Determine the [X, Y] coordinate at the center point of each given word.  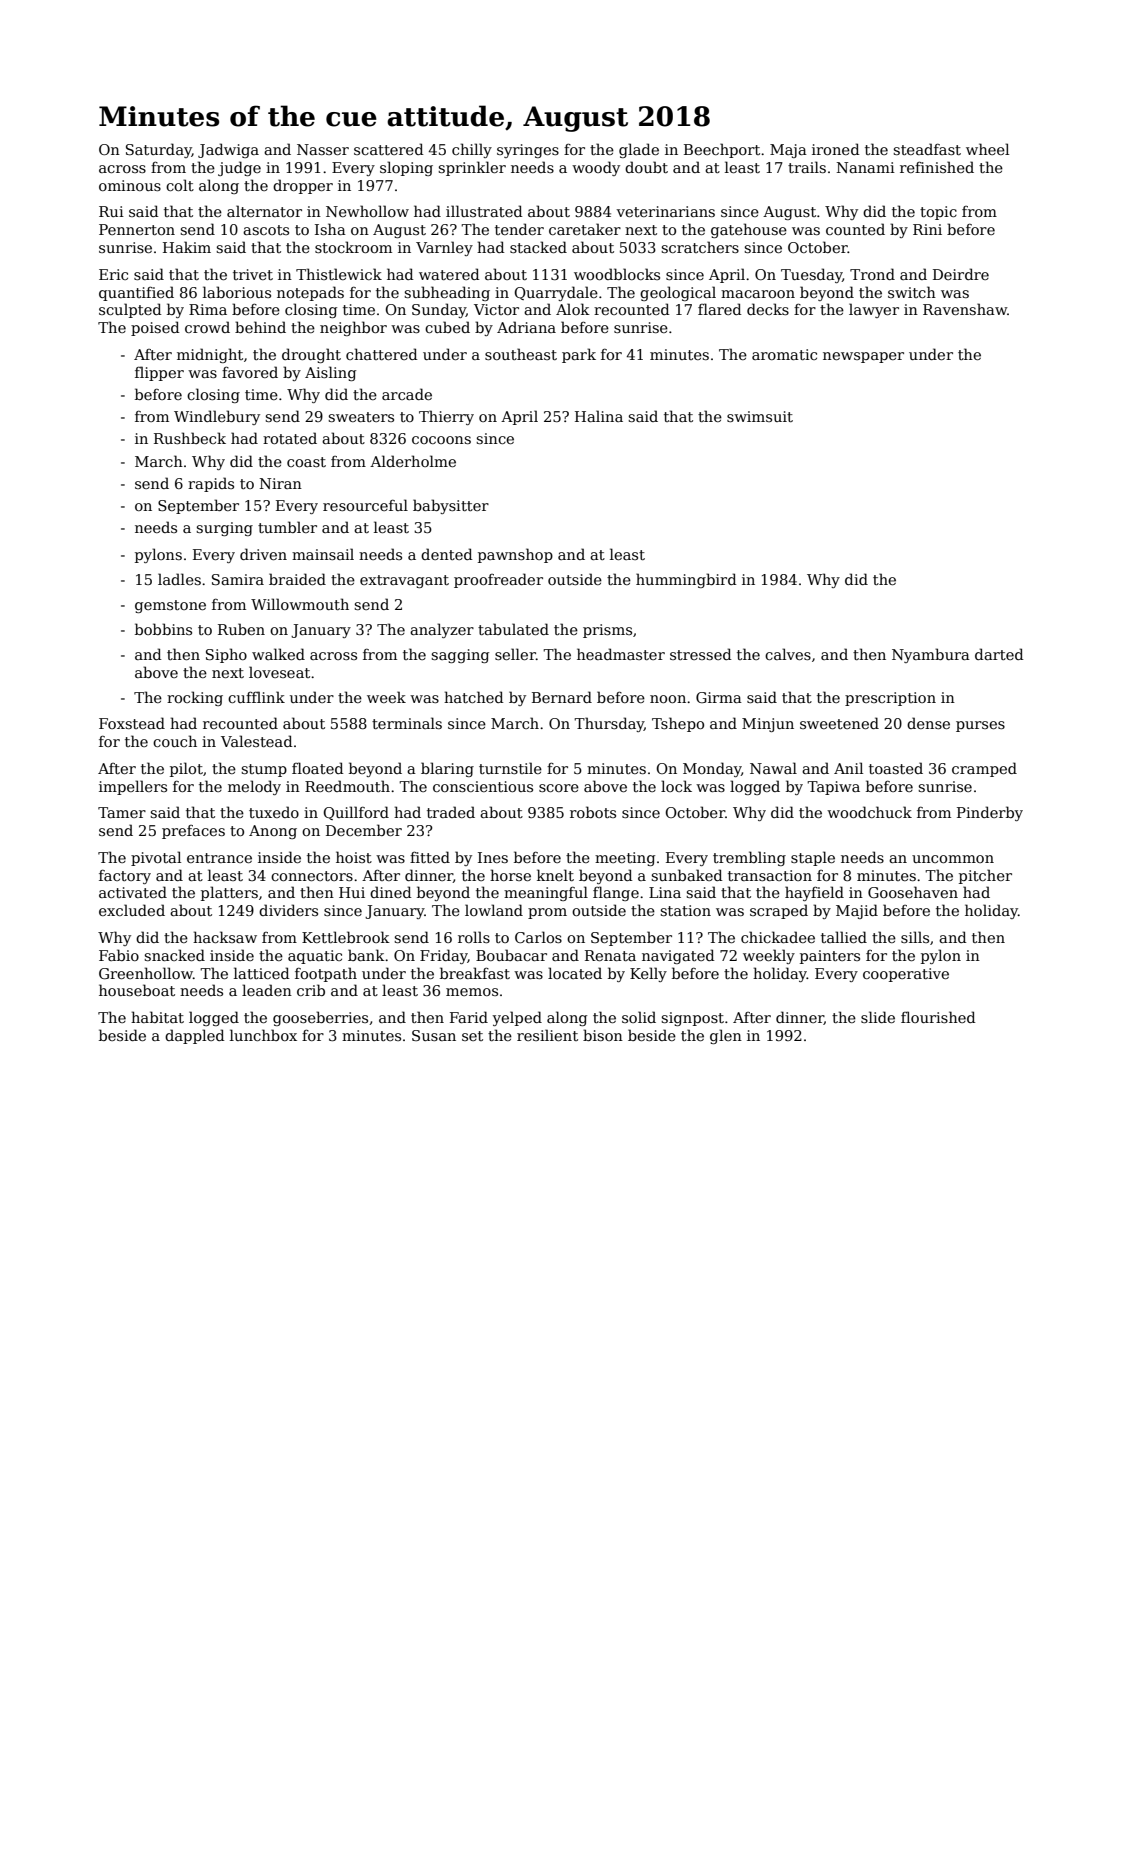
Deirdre [961, 274]
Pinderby [990, 813]
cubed [447, 327]
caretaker [585, 229]
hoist [354, 857]
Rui [111, 211]
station [685, 910]
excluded [132, 910]
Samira [238, 579]
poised [155, 328]
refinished [937, 167]
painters [830, 957]
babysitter [451, 506]
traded [451, 812]
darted [999, 654]
